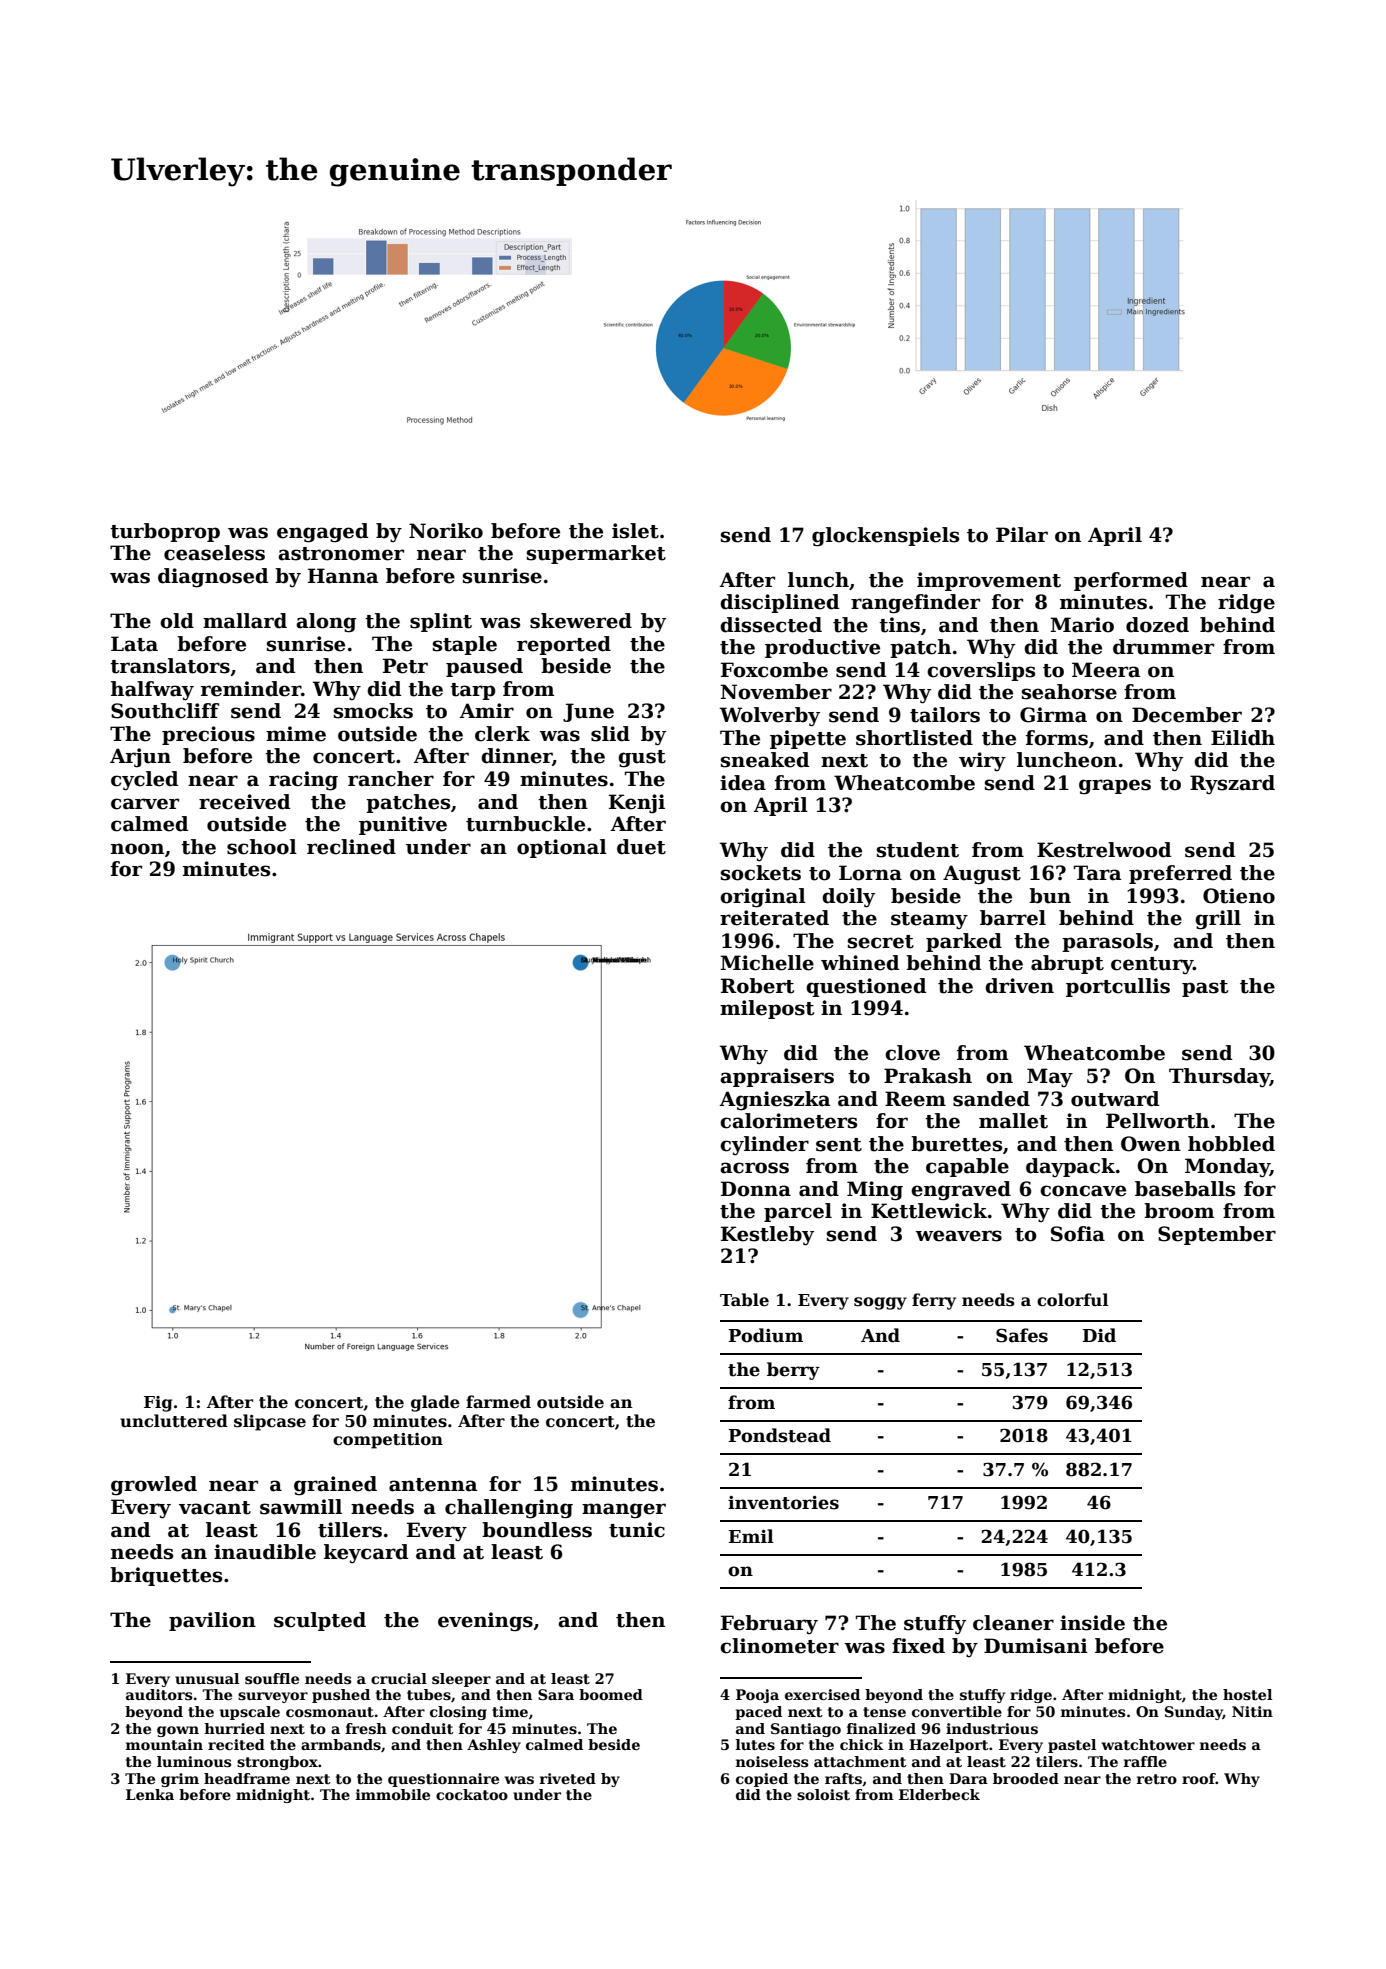  What do you see at coordinates (1022, 1335) in the screenshot?
I see `Safes` at bounding box center [1022, 1335].
